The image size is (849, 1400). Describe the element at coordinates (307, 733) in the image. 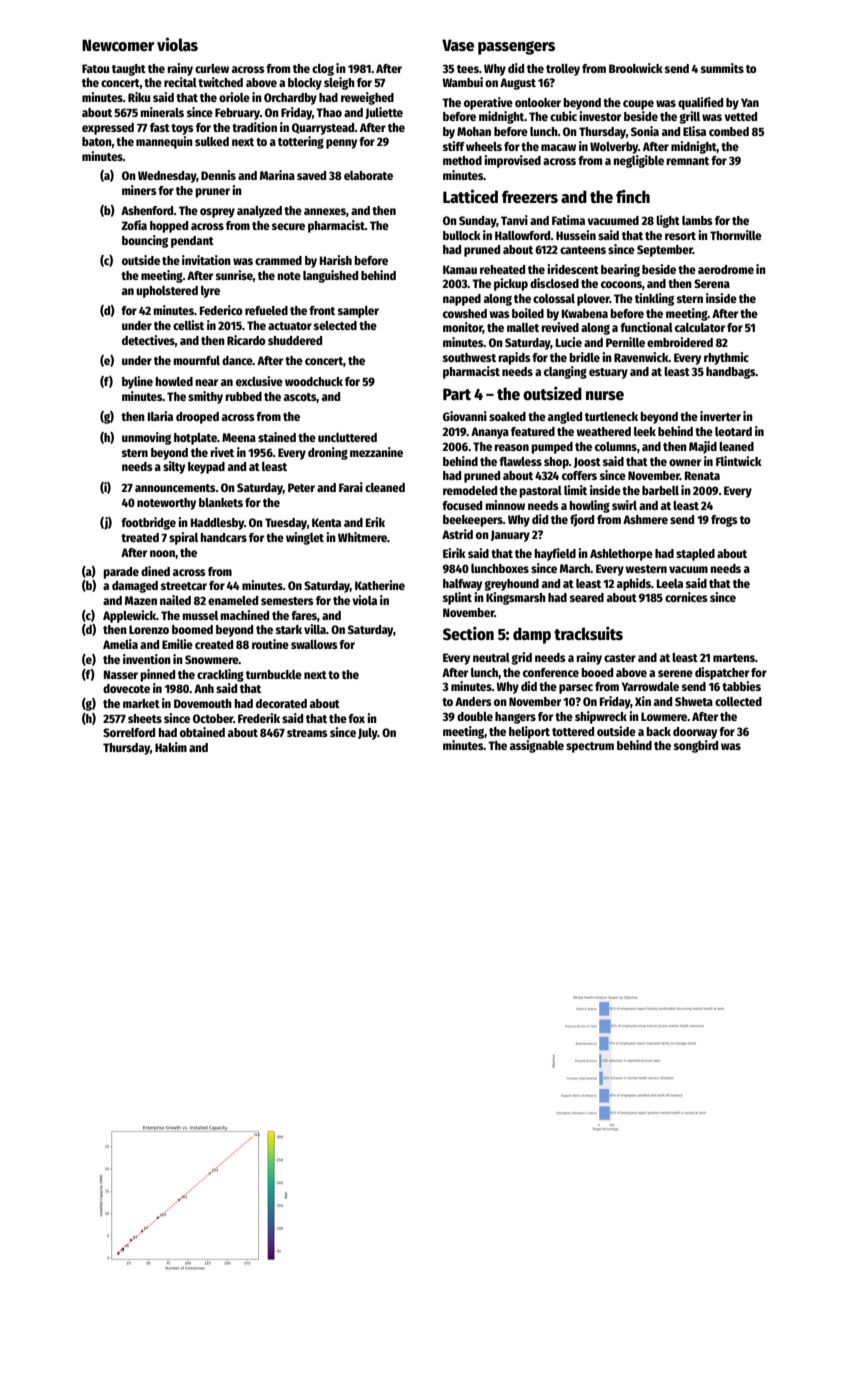

I see `streams` at that location.
